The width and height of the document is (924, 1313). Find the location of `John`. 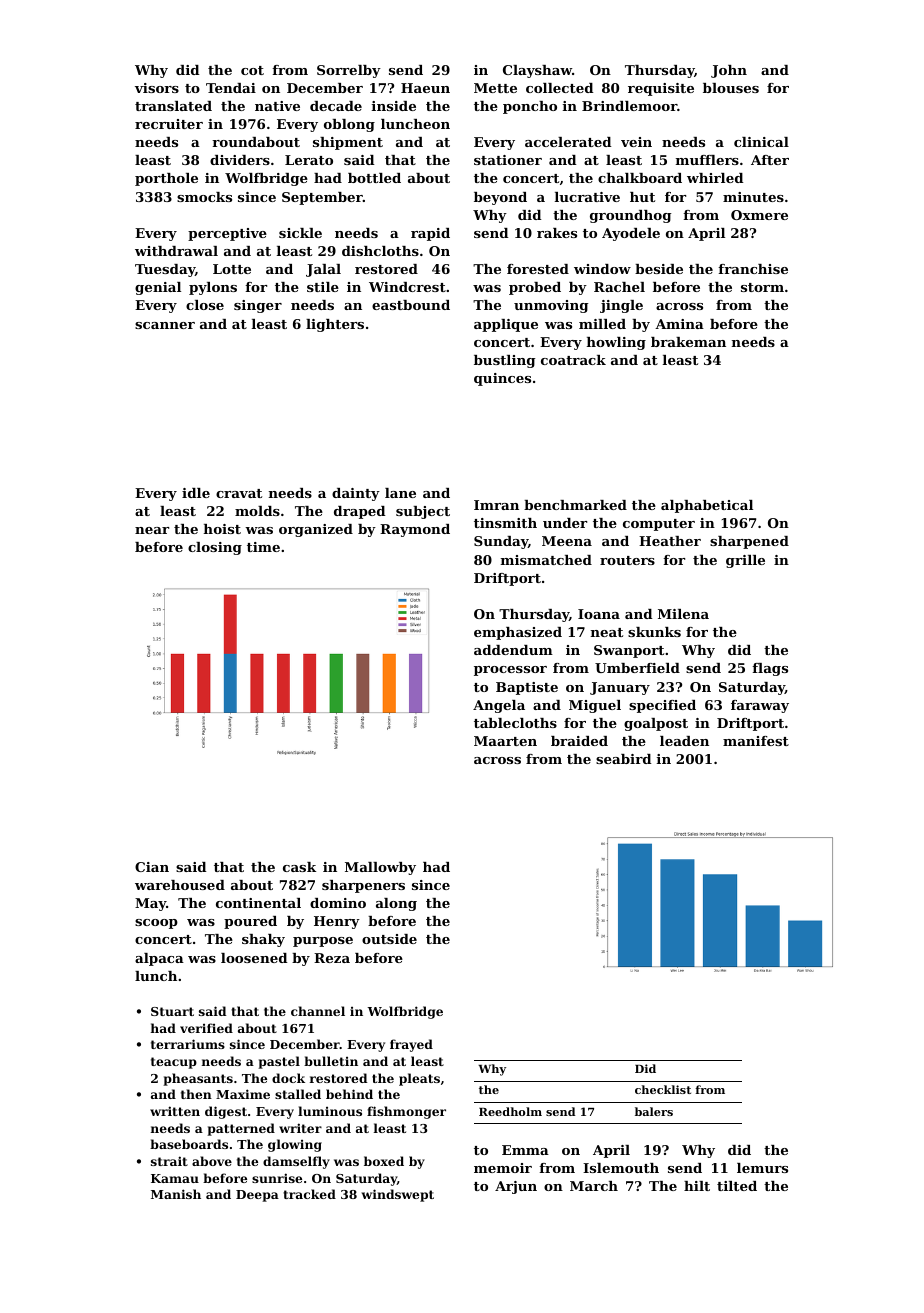

John is located at coordinates (729, 71).
